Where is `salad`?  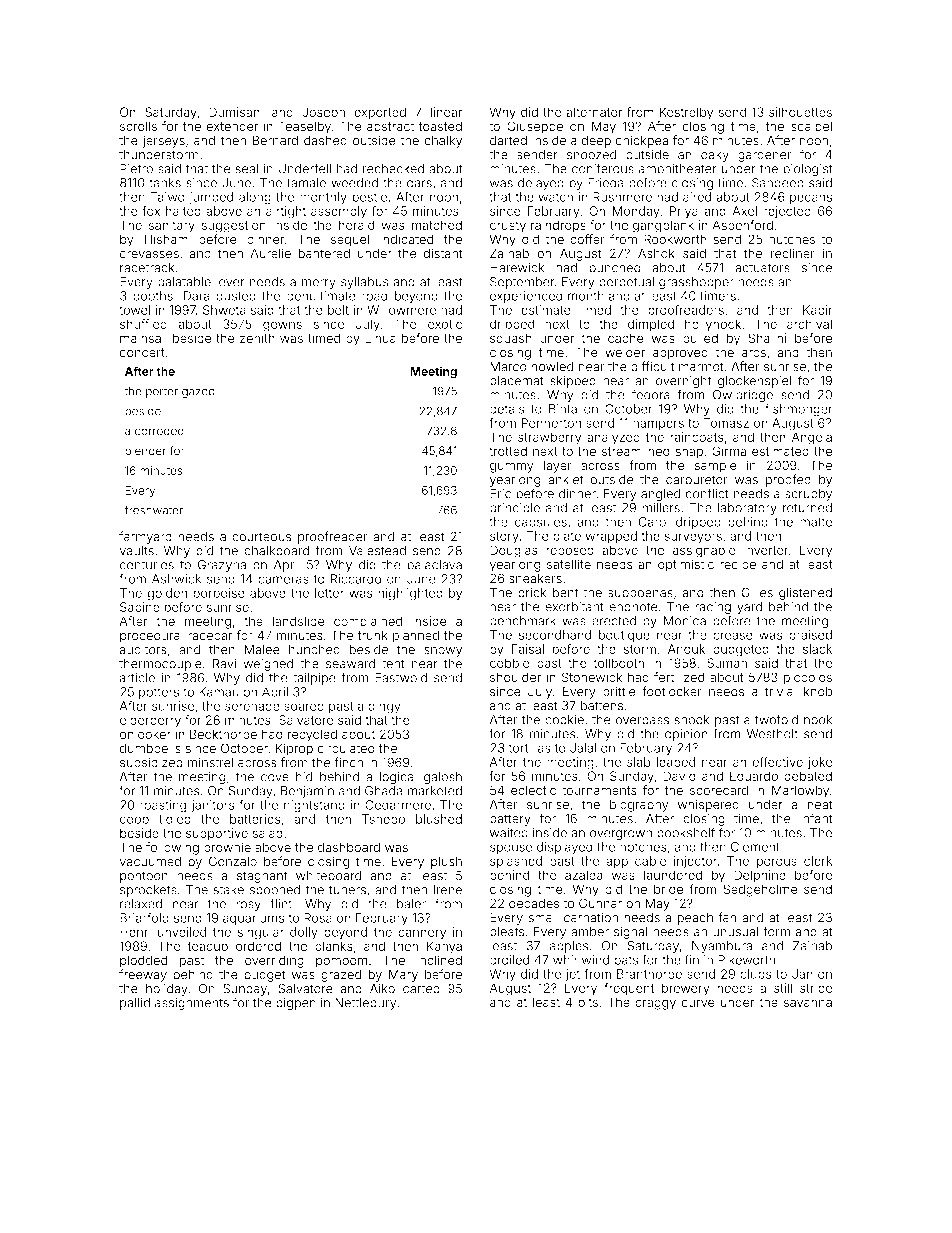 salad is located at coordinates (268, 833).
